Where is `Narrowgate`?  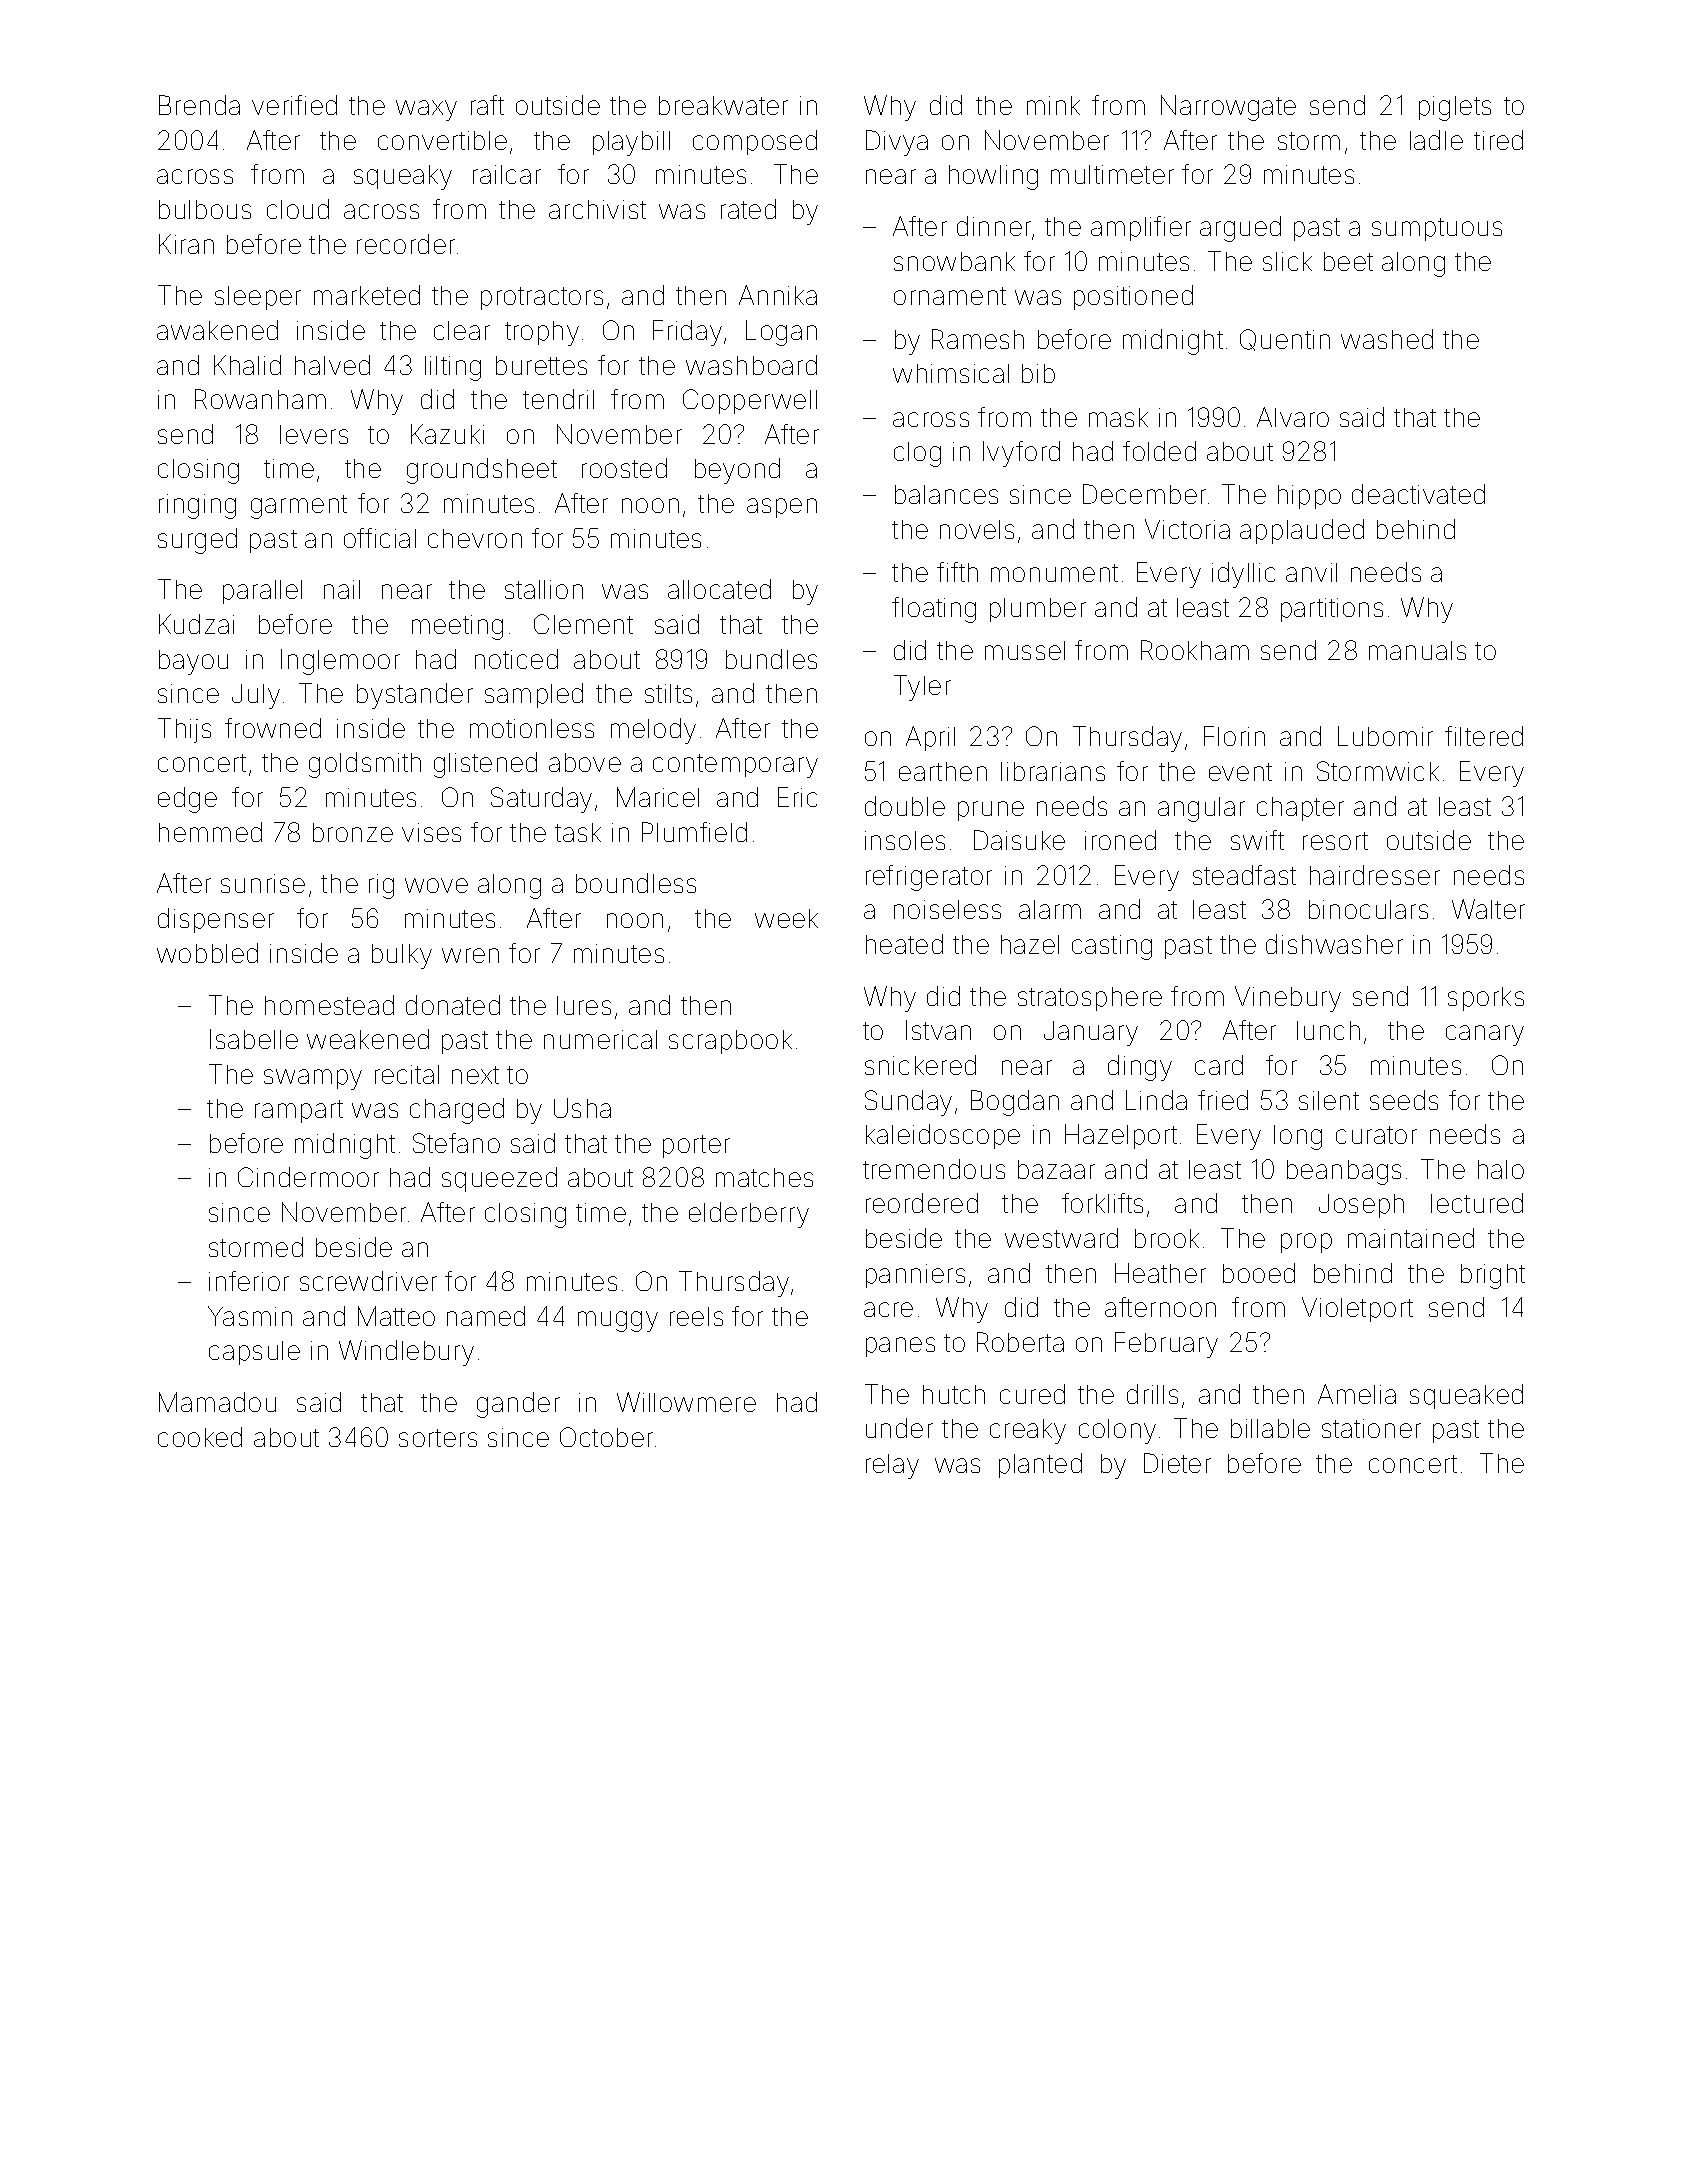
Narrowgate is located at coordinates (1228, 108).
